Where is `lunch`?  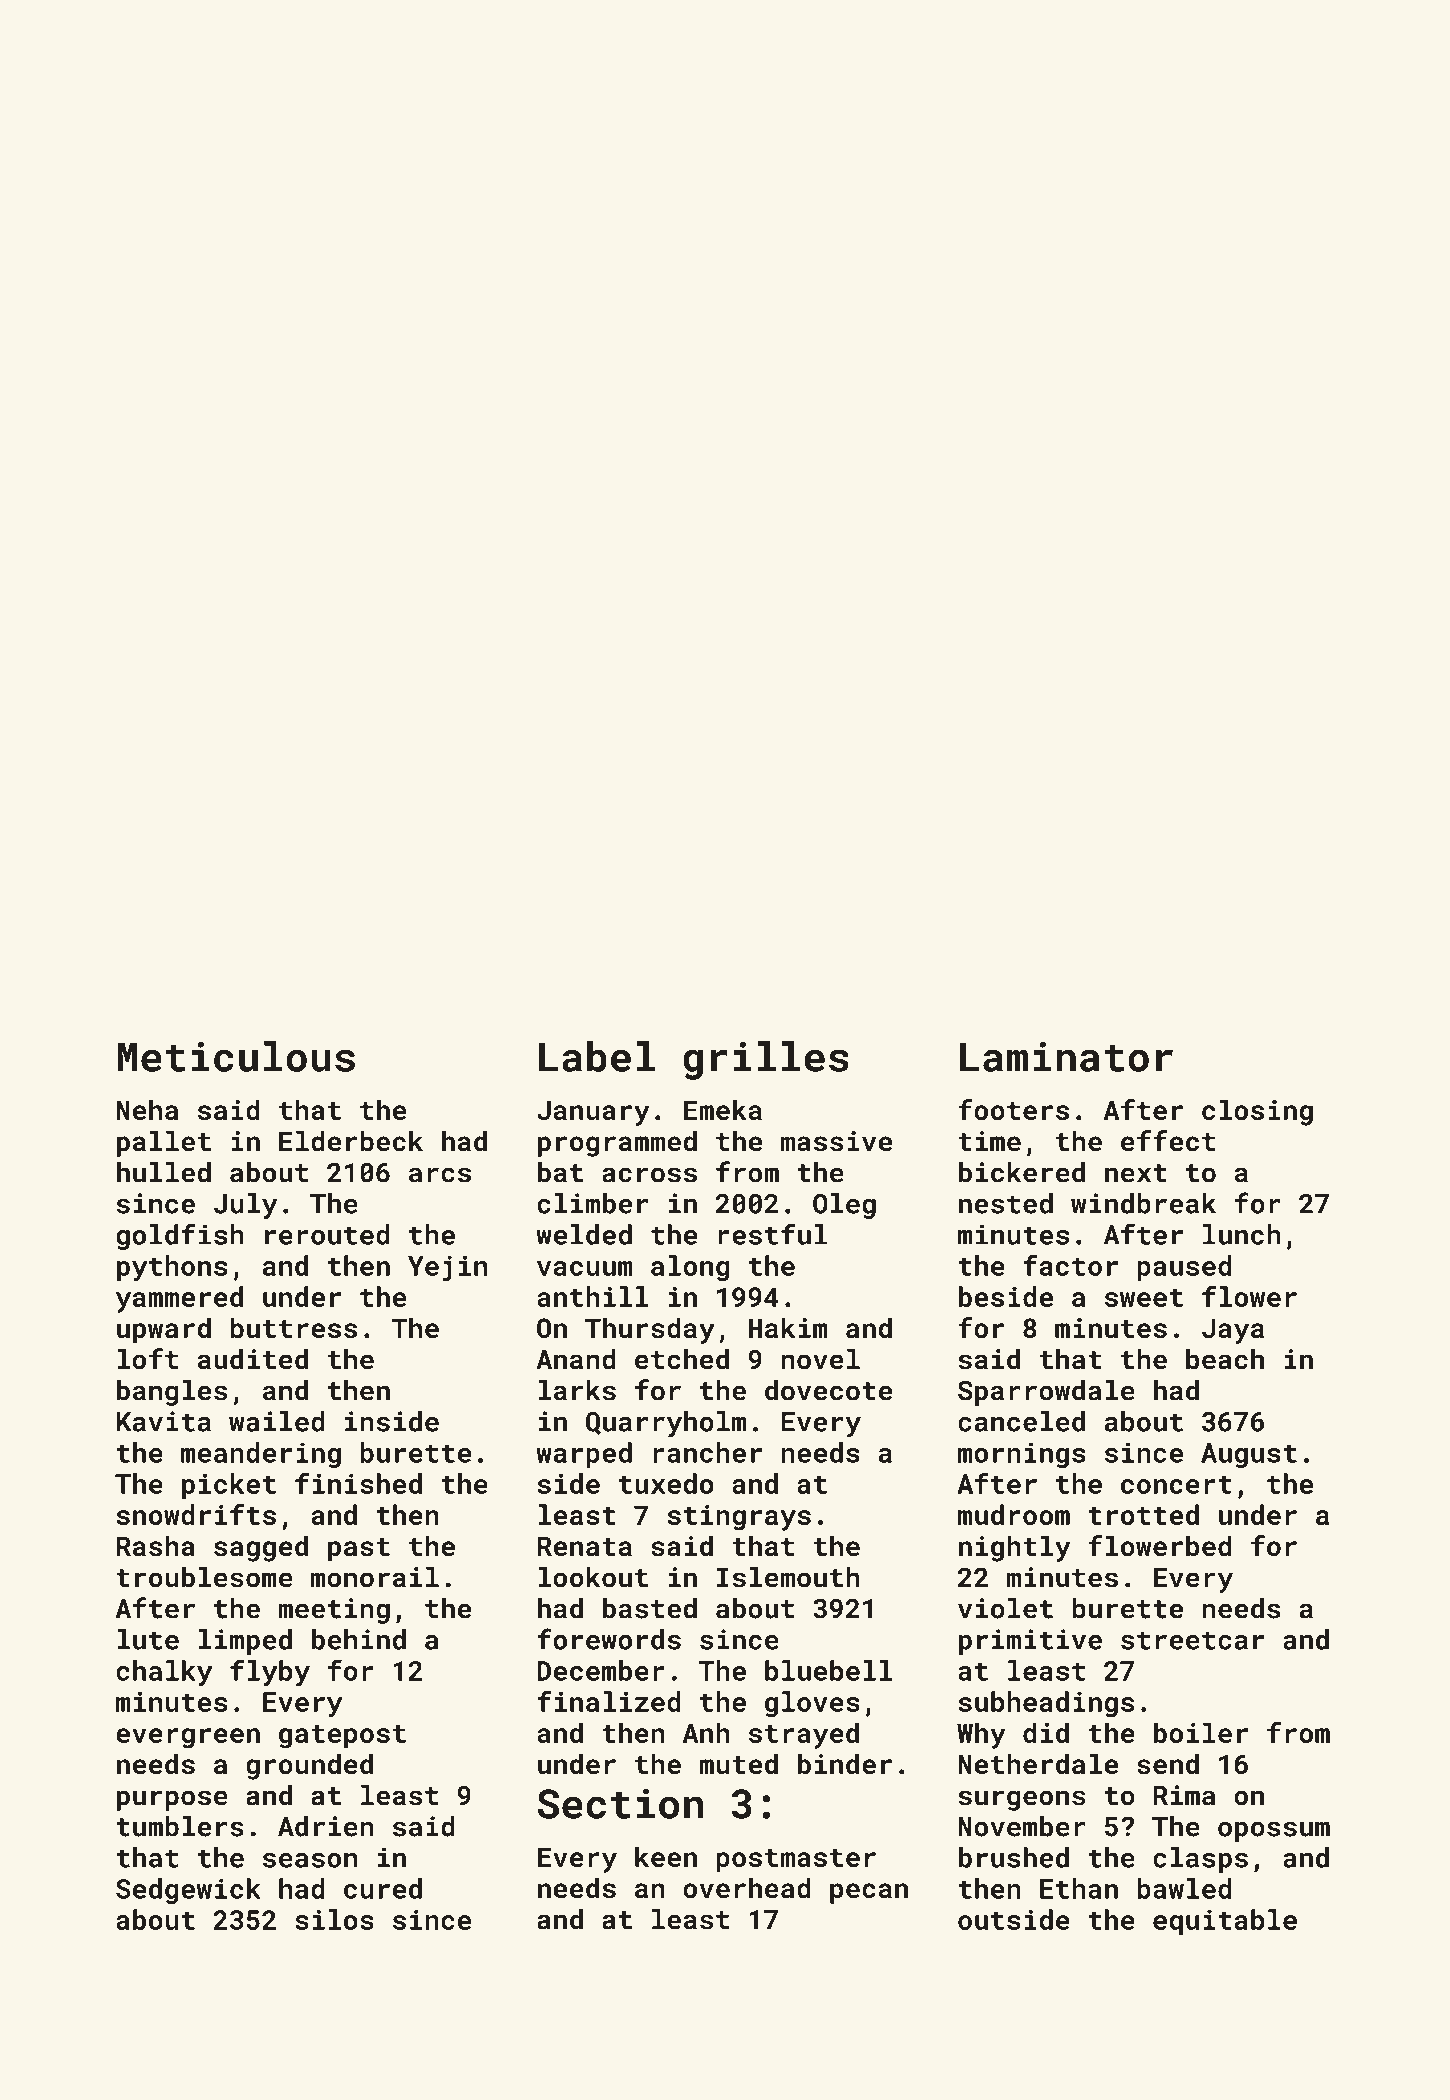
lunch is located at coordinates (1242, 1234).
